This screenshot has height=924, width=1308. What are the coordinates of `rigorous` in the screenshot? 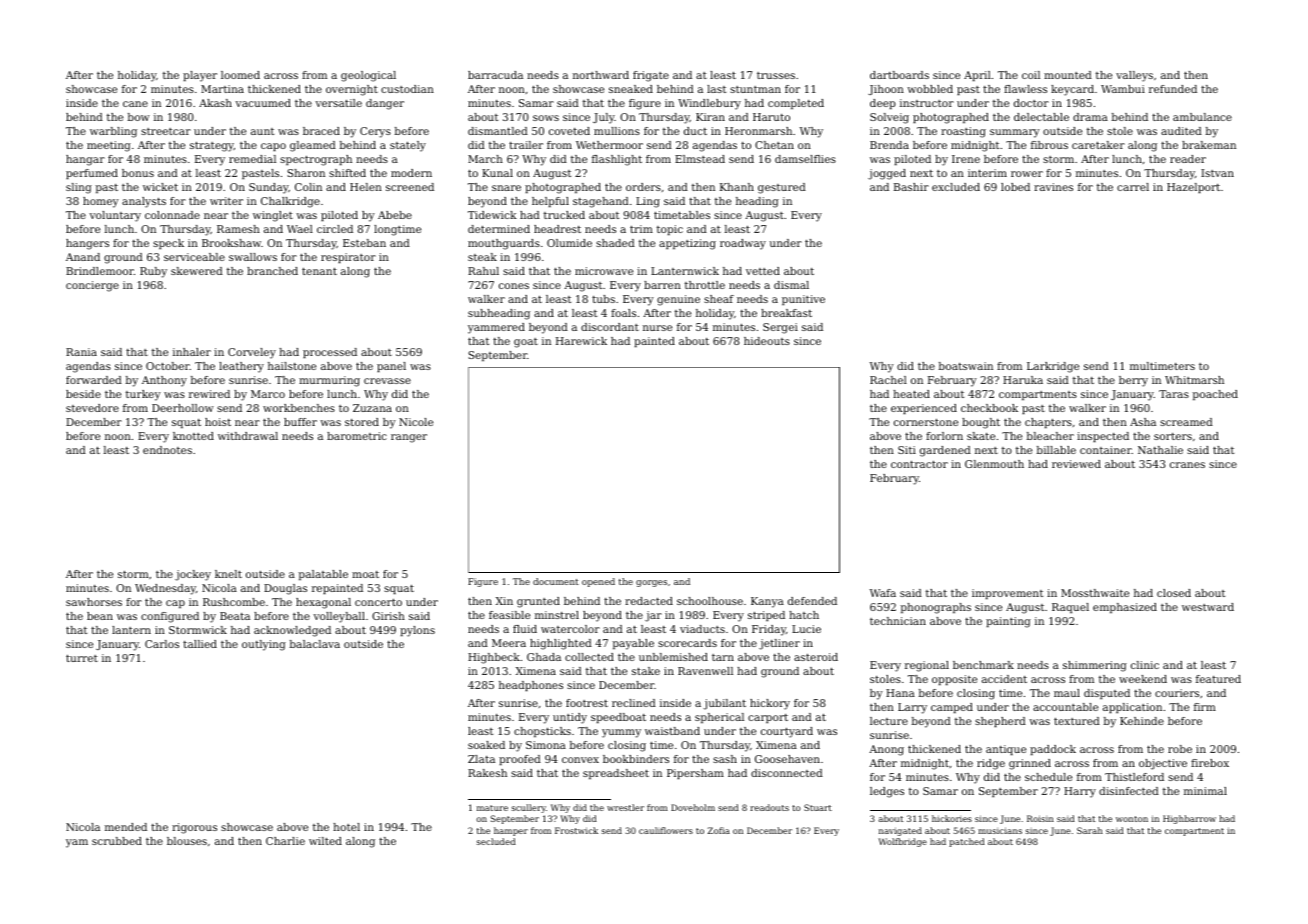 It's located at (194, 828).
